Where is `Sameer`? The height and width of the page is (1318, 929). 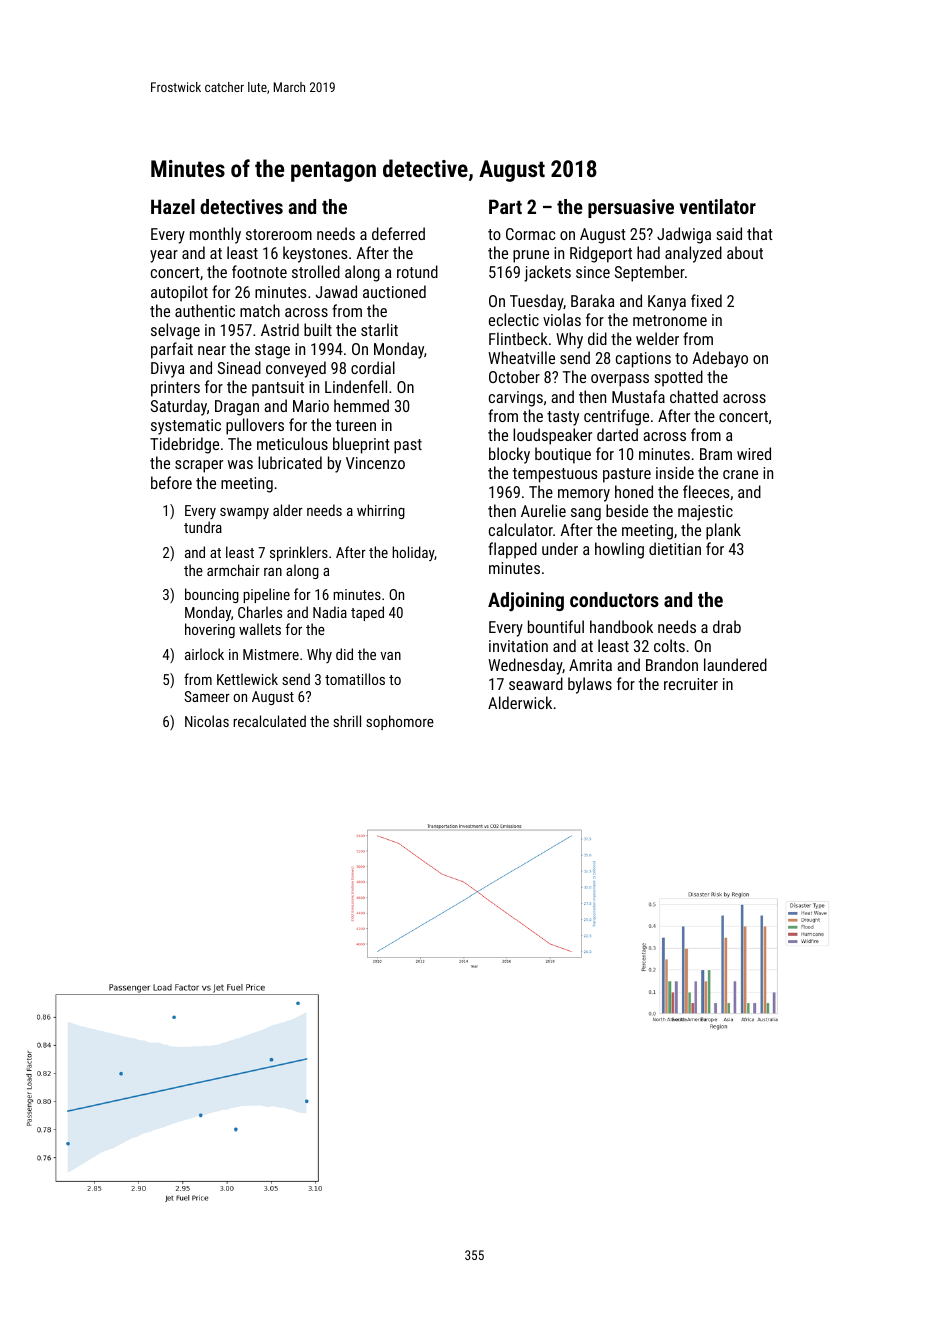
Sameer is located at coordinates (207, 696).
